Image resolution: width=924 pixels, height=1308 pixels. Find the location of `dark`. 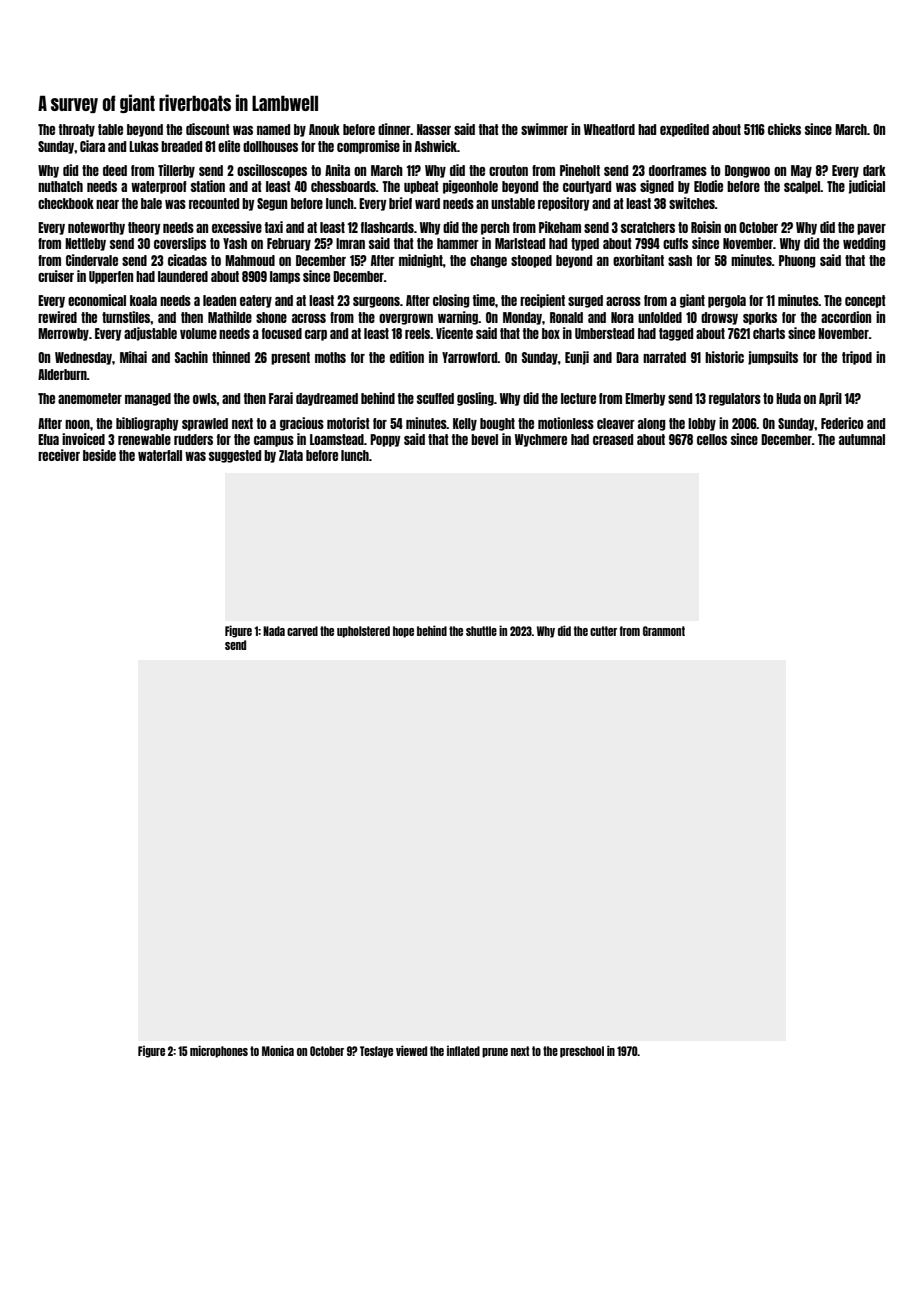

dark is located at coordinates (874, 170).
